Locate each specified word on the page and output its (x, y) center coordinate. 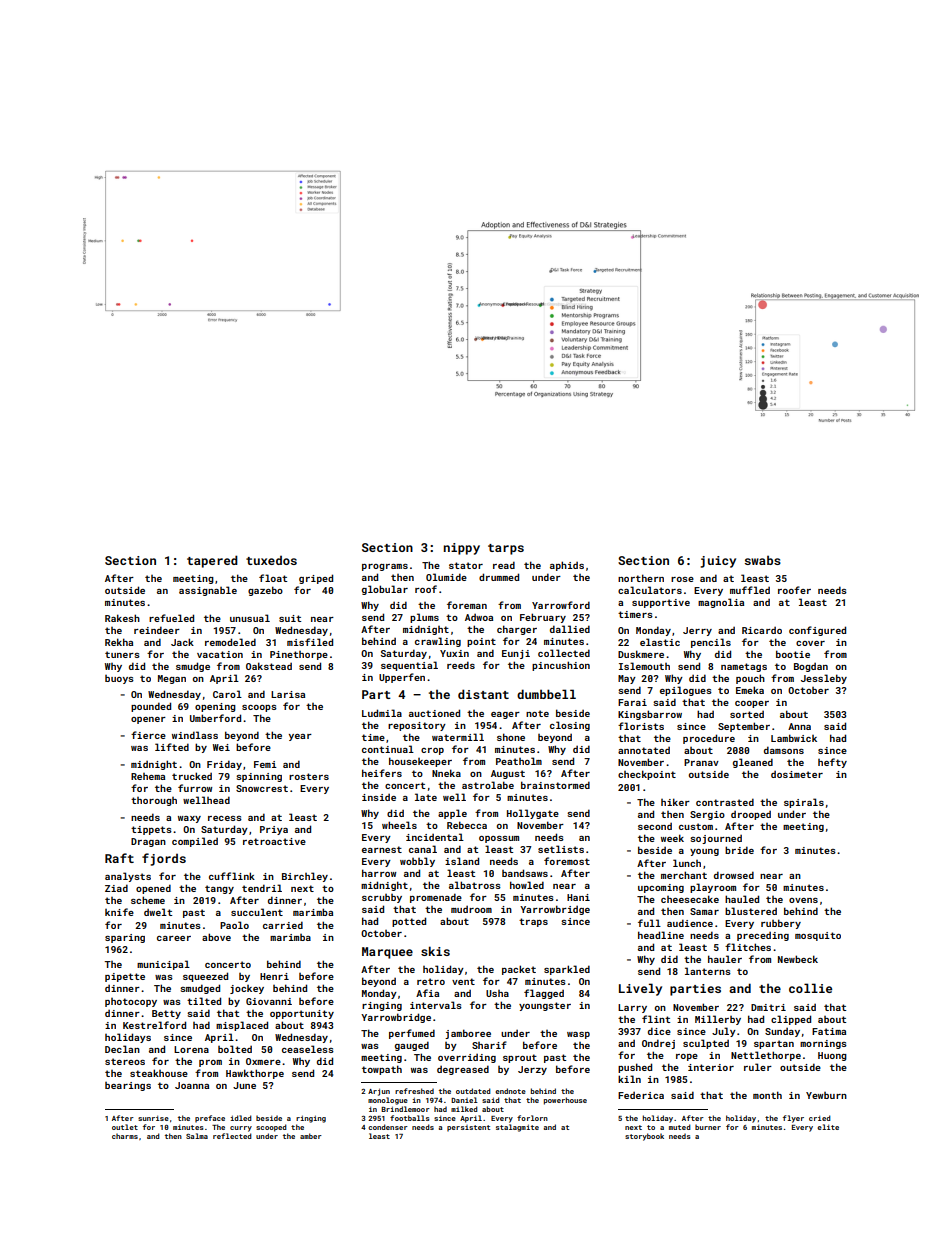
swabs (763, 560)
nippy (462, 549)
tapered (212, 561)
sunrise (153, 1118)
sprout (520, 1058)
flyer (793, 1119)
